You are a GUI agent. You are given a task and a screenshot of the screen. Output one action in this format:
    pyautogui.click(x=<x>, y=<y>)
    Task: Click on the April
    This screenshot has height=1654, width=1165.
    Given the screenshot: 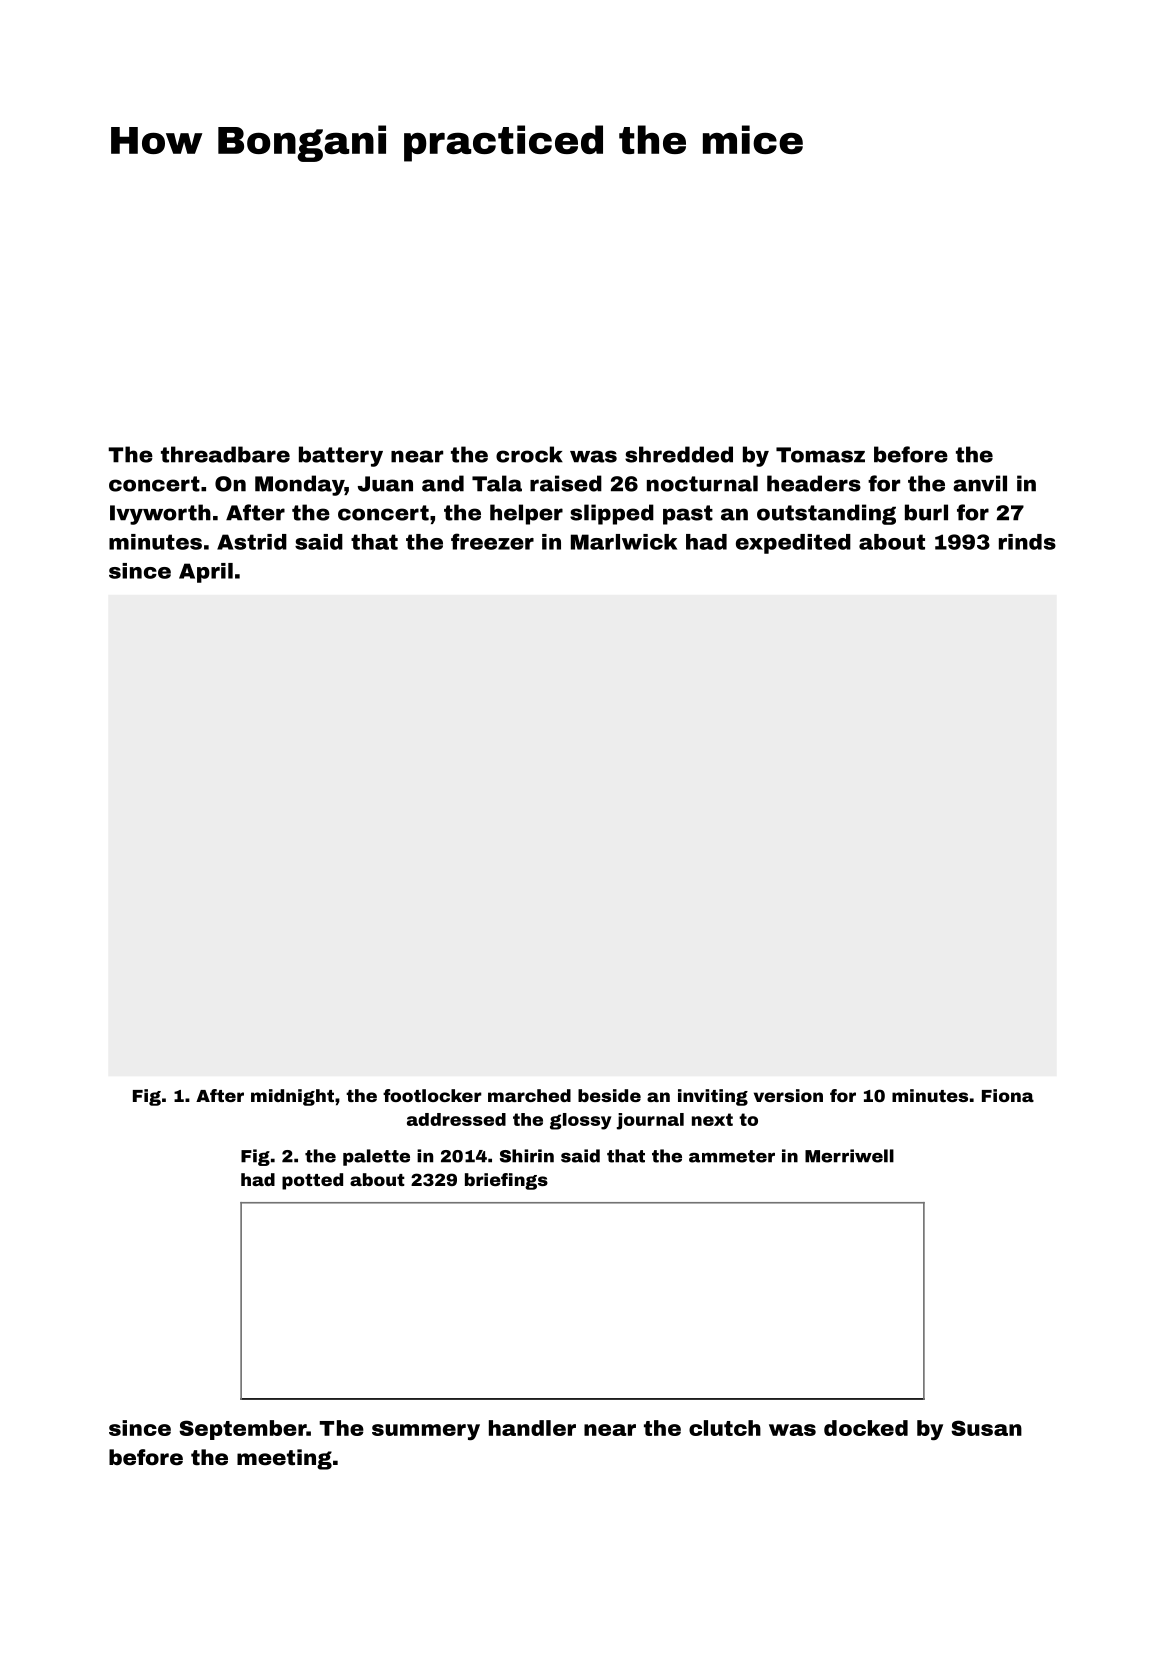 What is the action you would take?
    pyautogui.click(x=206, y=573)
